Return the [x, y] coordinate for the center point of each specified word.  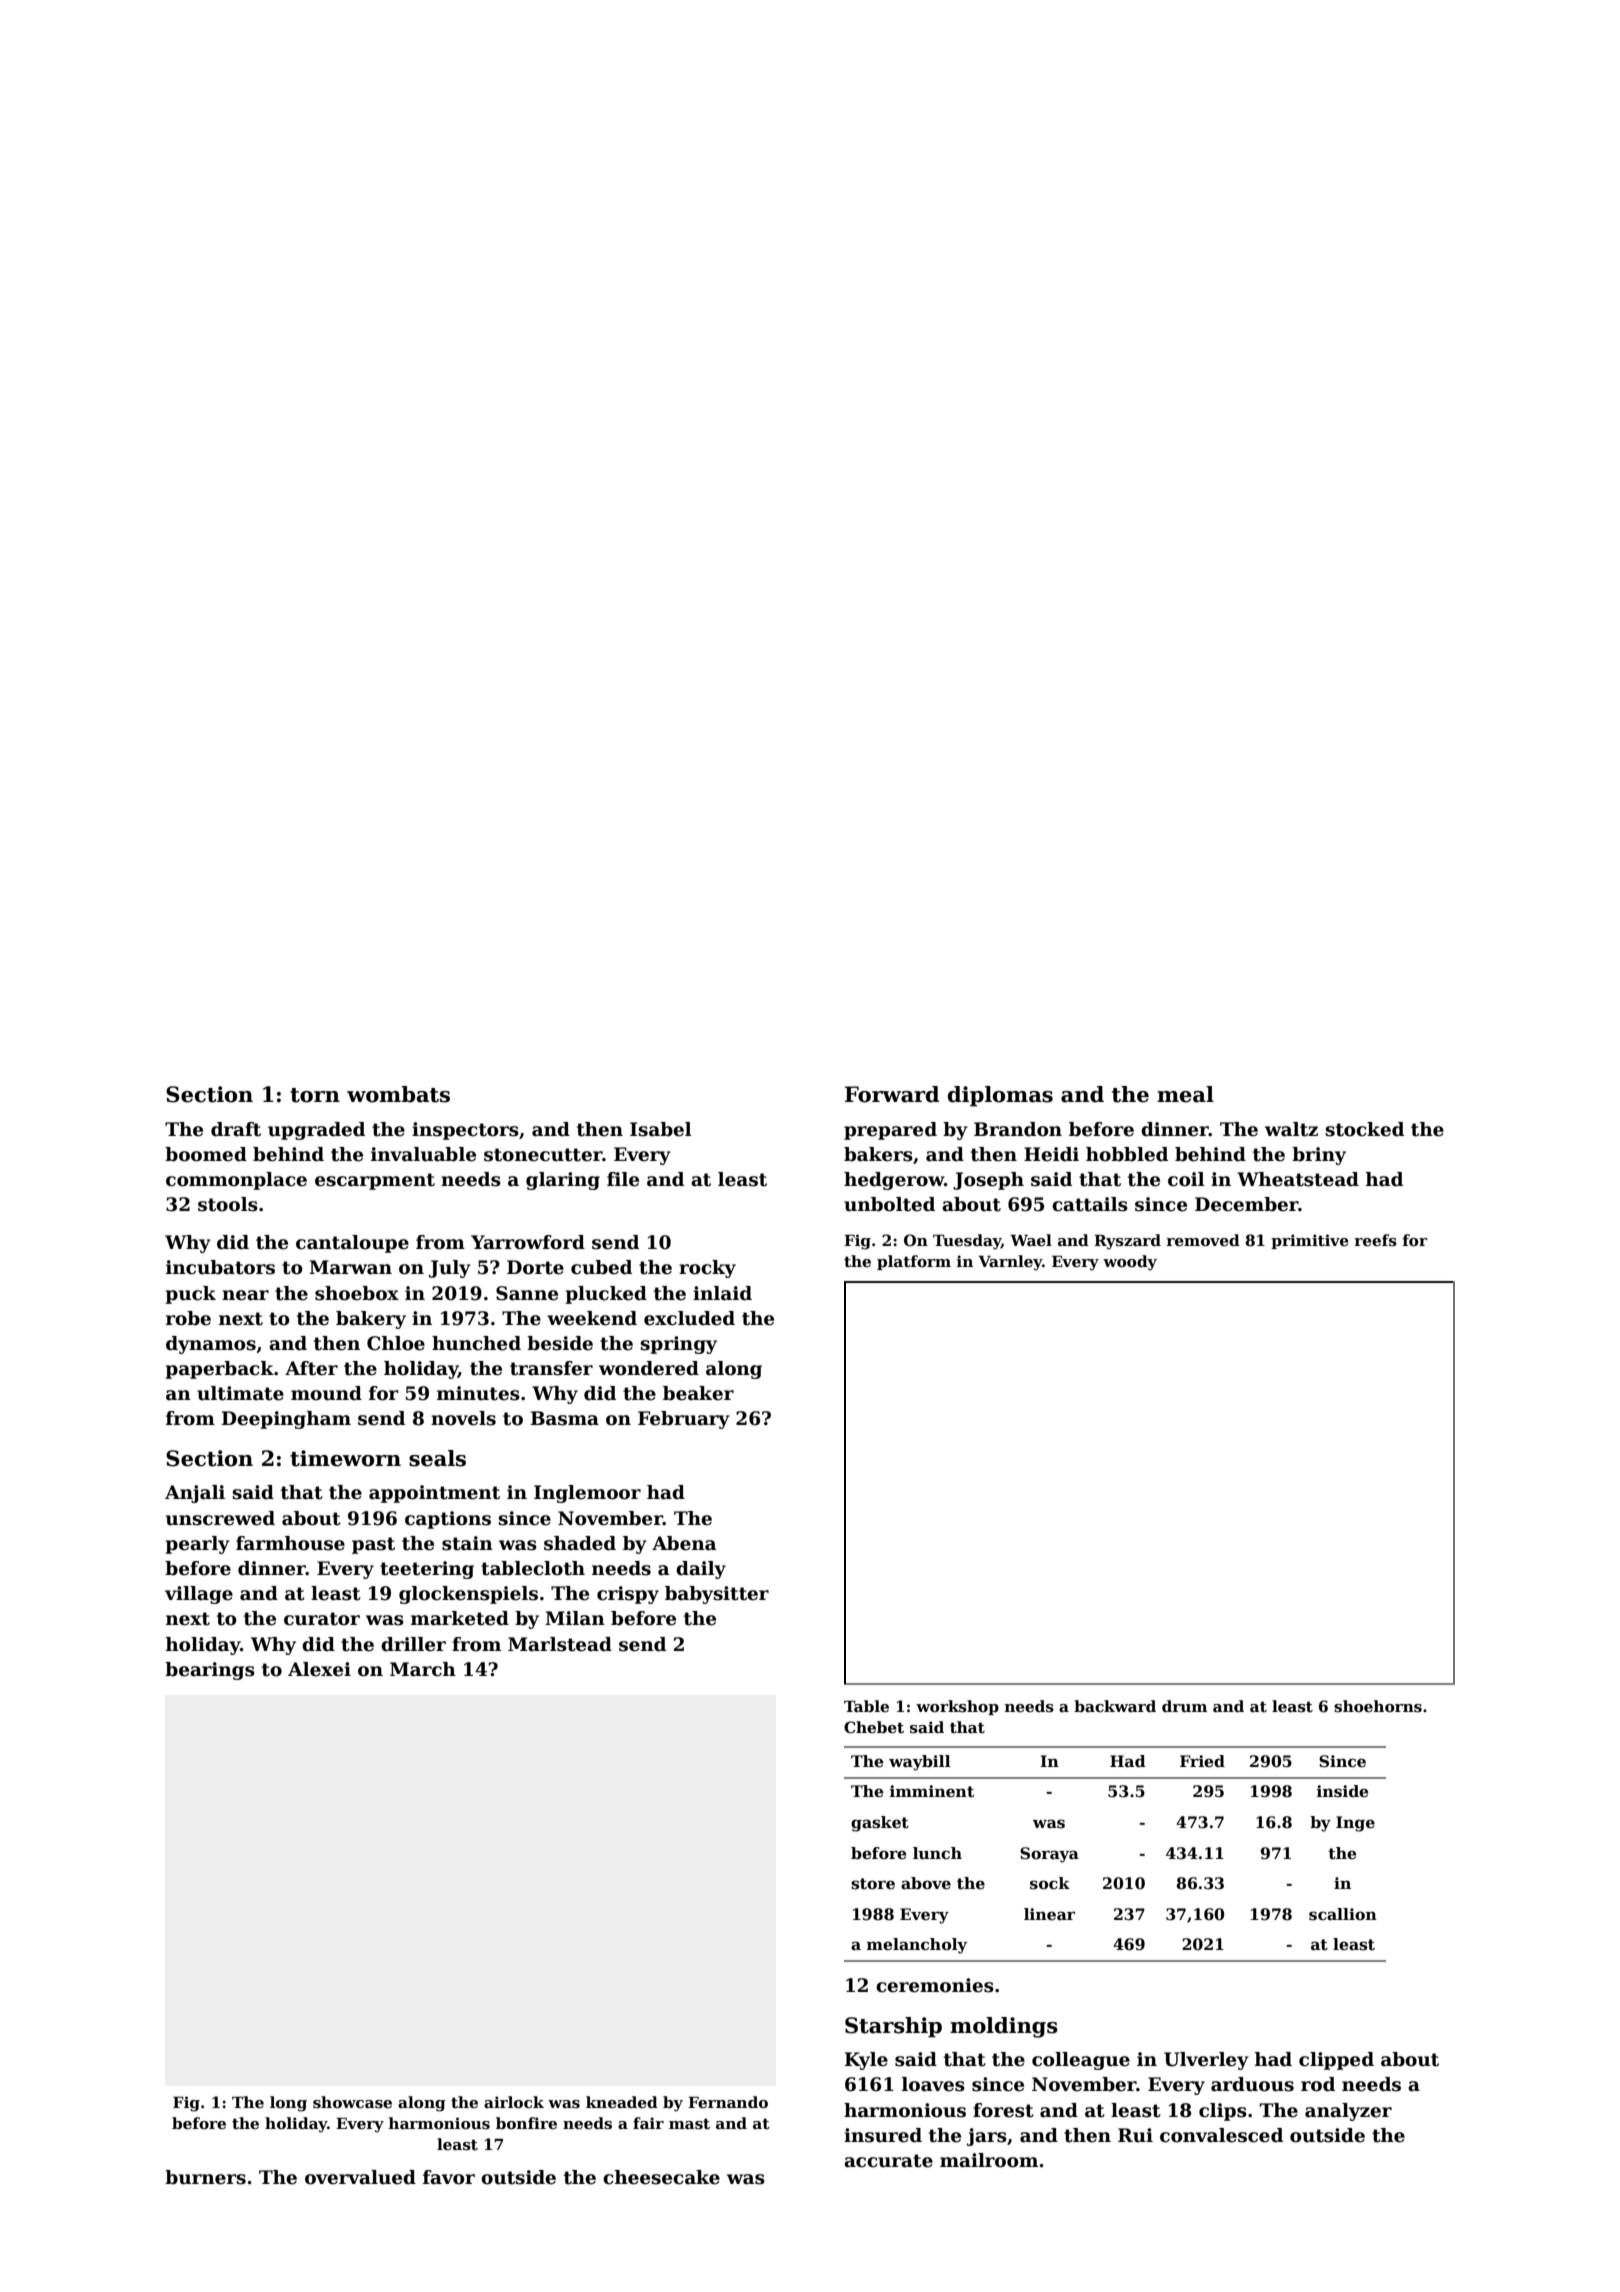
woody [1130, 1263]
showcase [352, 2102]
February [684, 1420]
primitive [1310, 1241]
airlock [514, 2102]
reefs [1375, 1240]
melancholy [917, 1946]
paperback [220, 1370]
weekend [592, 1318]
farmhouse [290, 1543]
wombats [398, 1094]
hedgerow [894, 1181]
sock [1050, 1883]
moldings [1004, 2027]
